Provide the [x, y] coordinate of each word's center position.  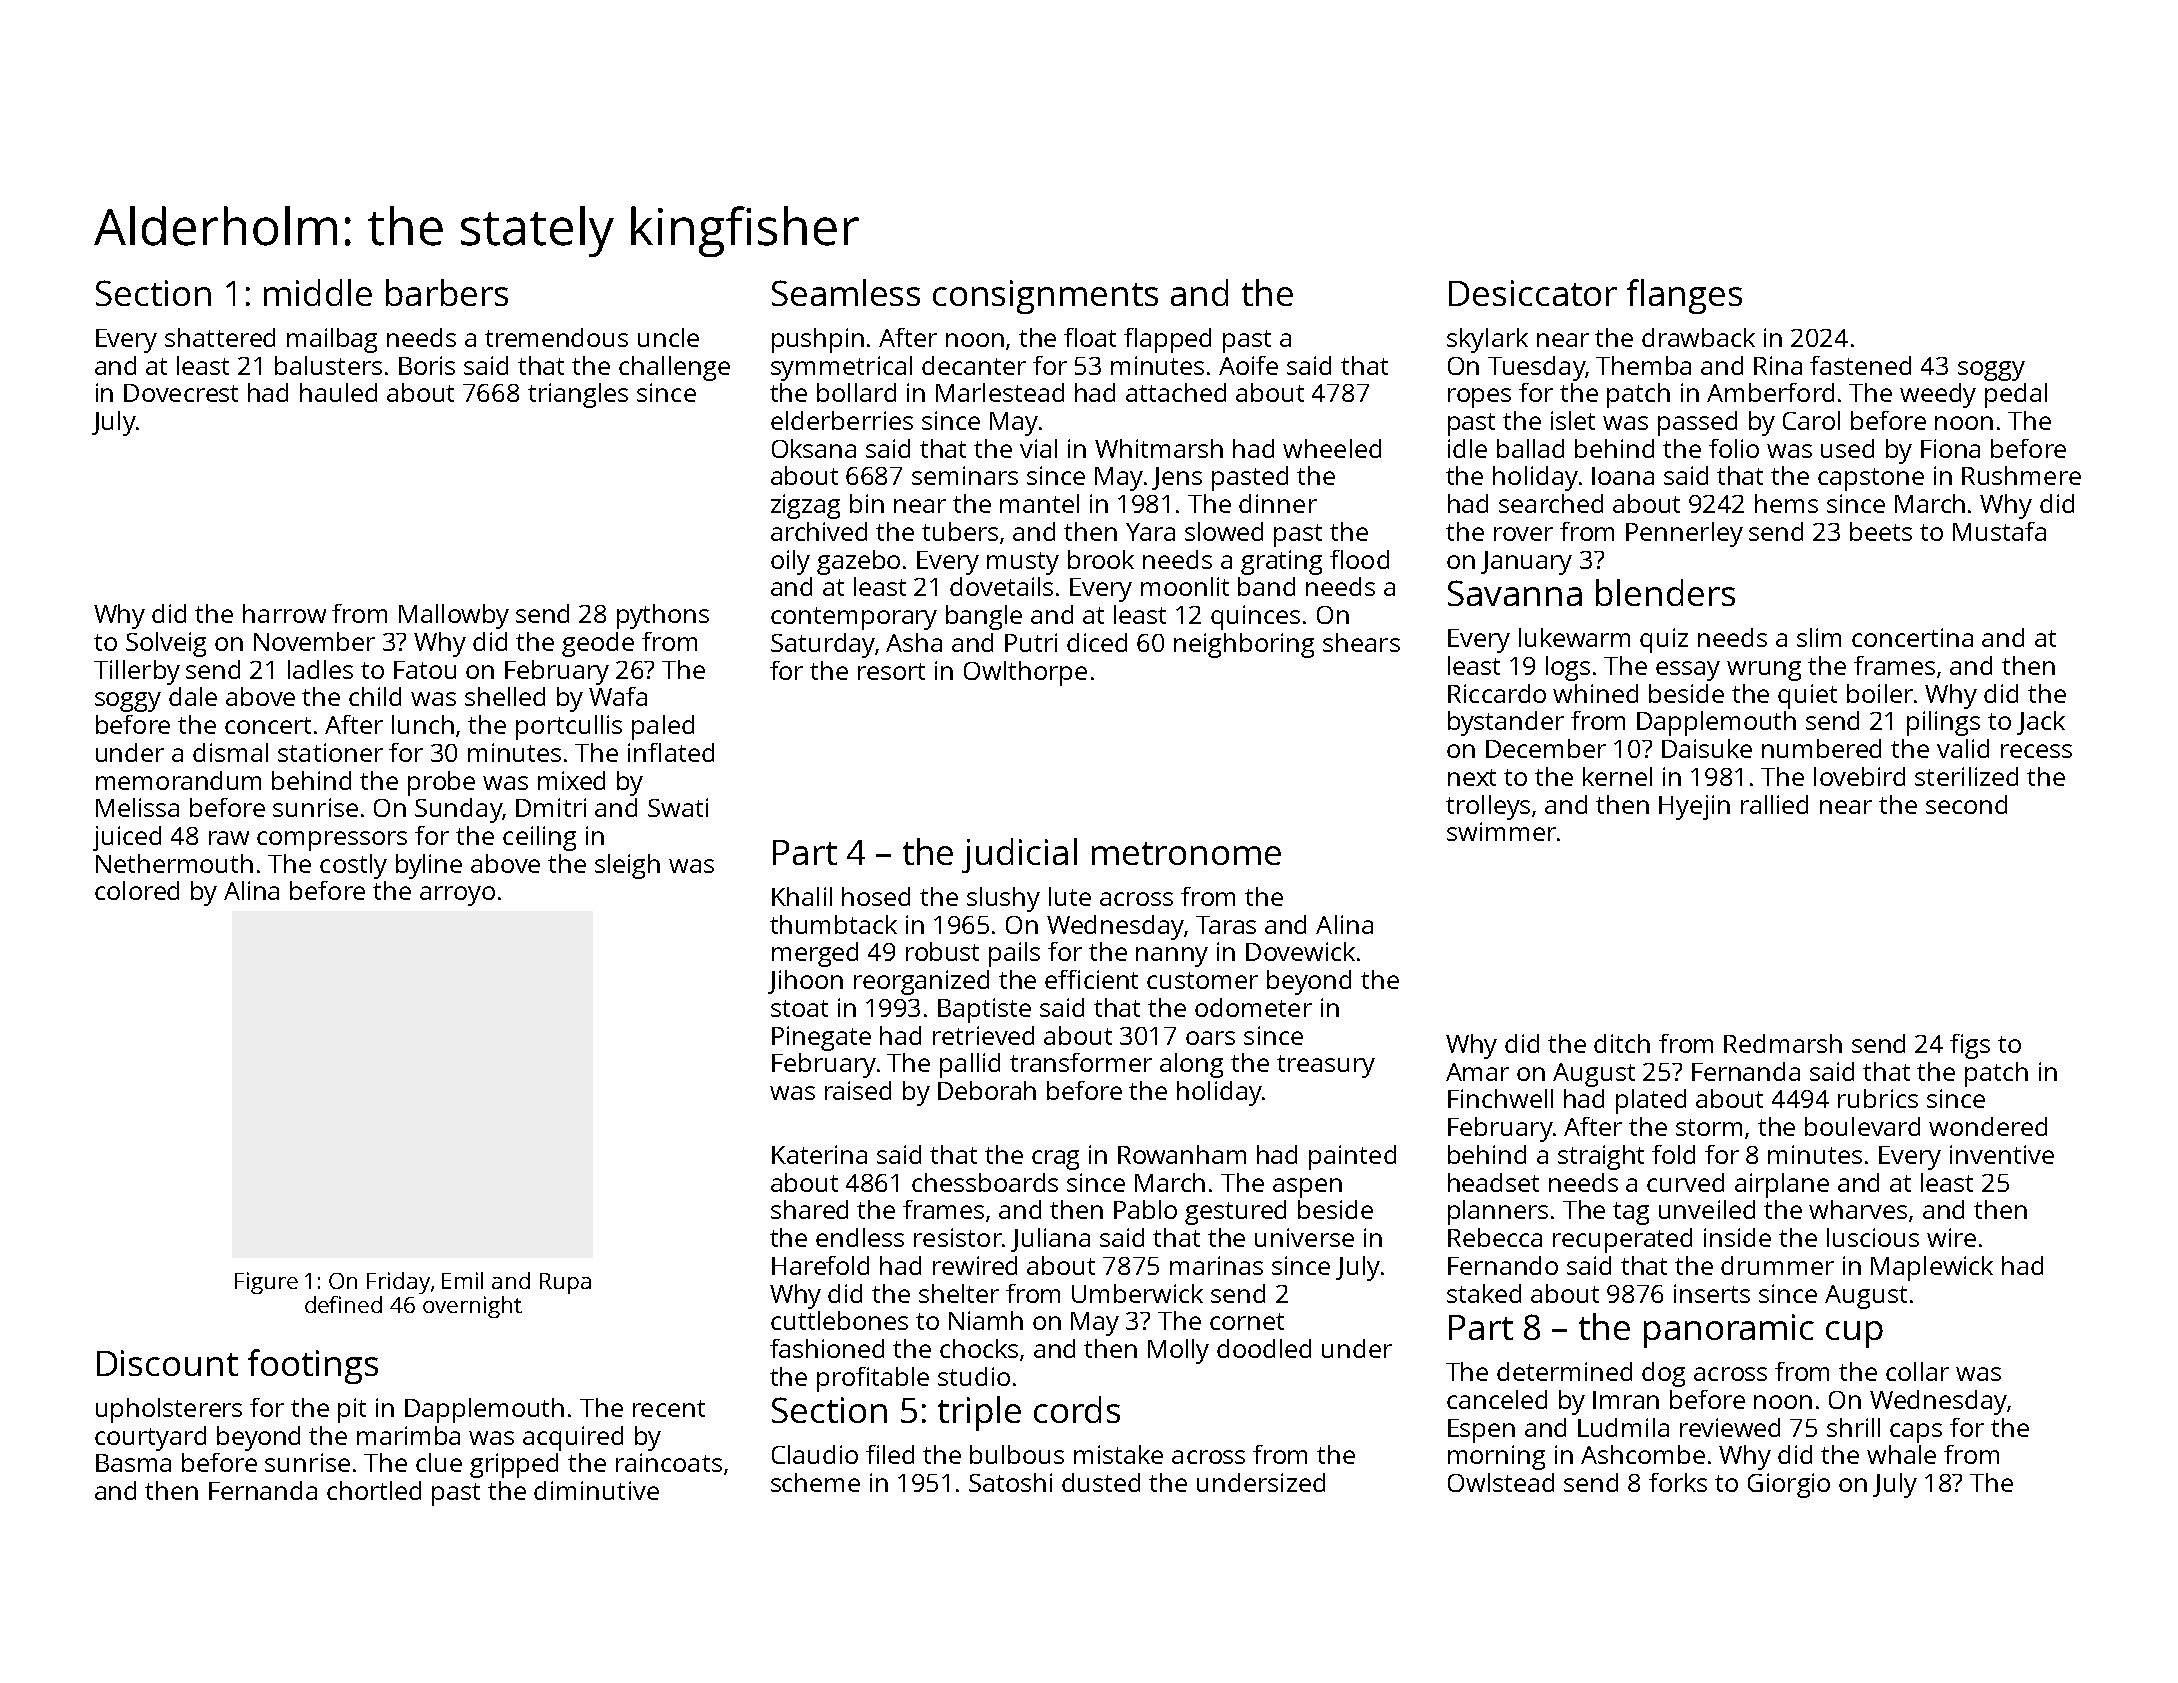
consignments [1045, 297]
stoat [799, 1008]
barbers [447, 292]
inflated [671, 752]
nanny [1172, 957]
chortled [374, 1490]
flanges [1684, 296]
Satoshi [1010, 1482]
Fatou [425, 670]
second [1966, 804]
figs [1970, 1046]
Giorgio [1789, 1485]
